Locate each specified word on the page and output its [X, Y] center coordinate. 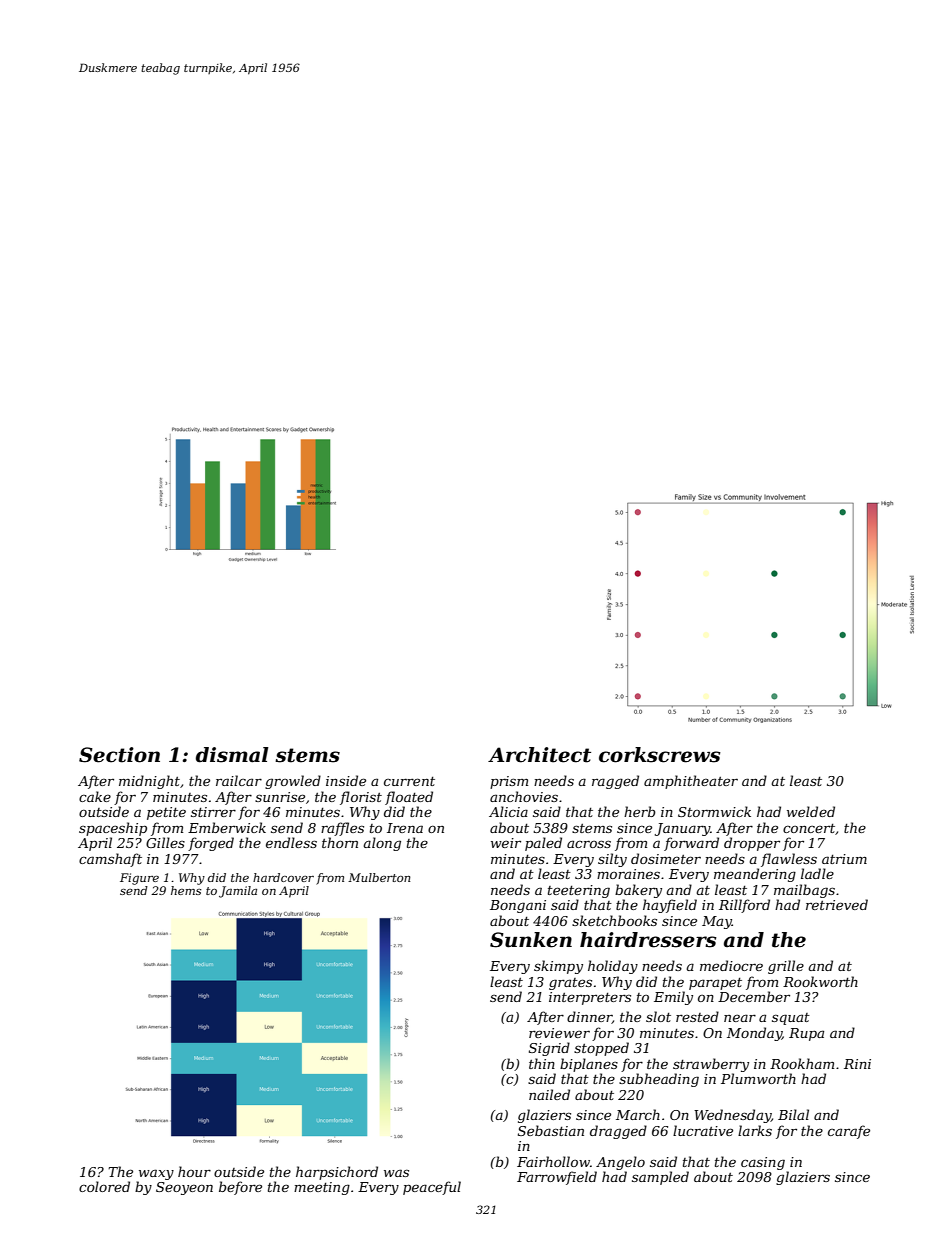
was [396, 1173]
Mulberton [379, 877]
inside [346, 780]
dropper [752, 844]
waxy [156, 1174]
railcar [239, 780]
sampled [660, 1178]
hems [186, 890]
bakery [638, 891]
